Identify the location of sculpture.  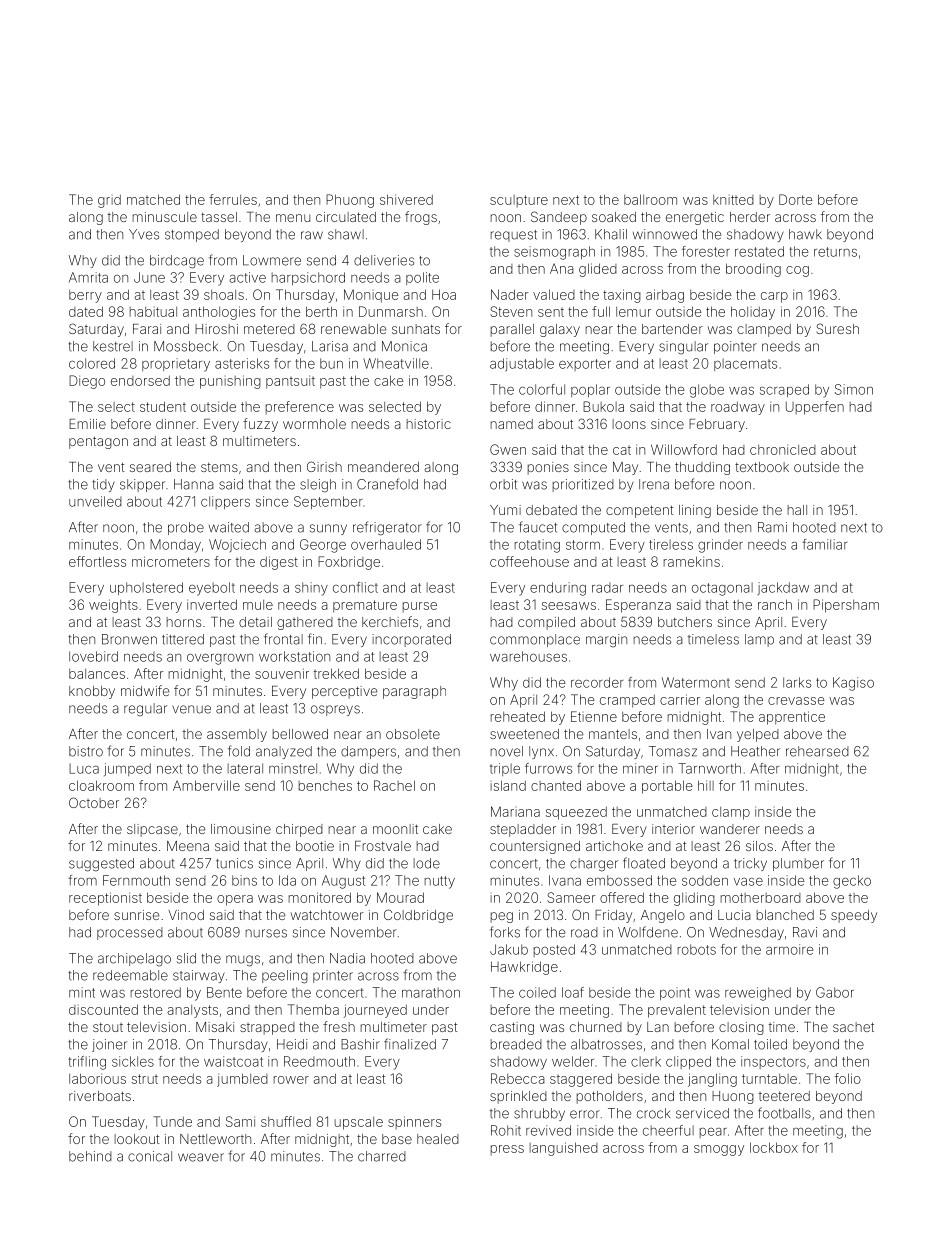
(519, 201).
